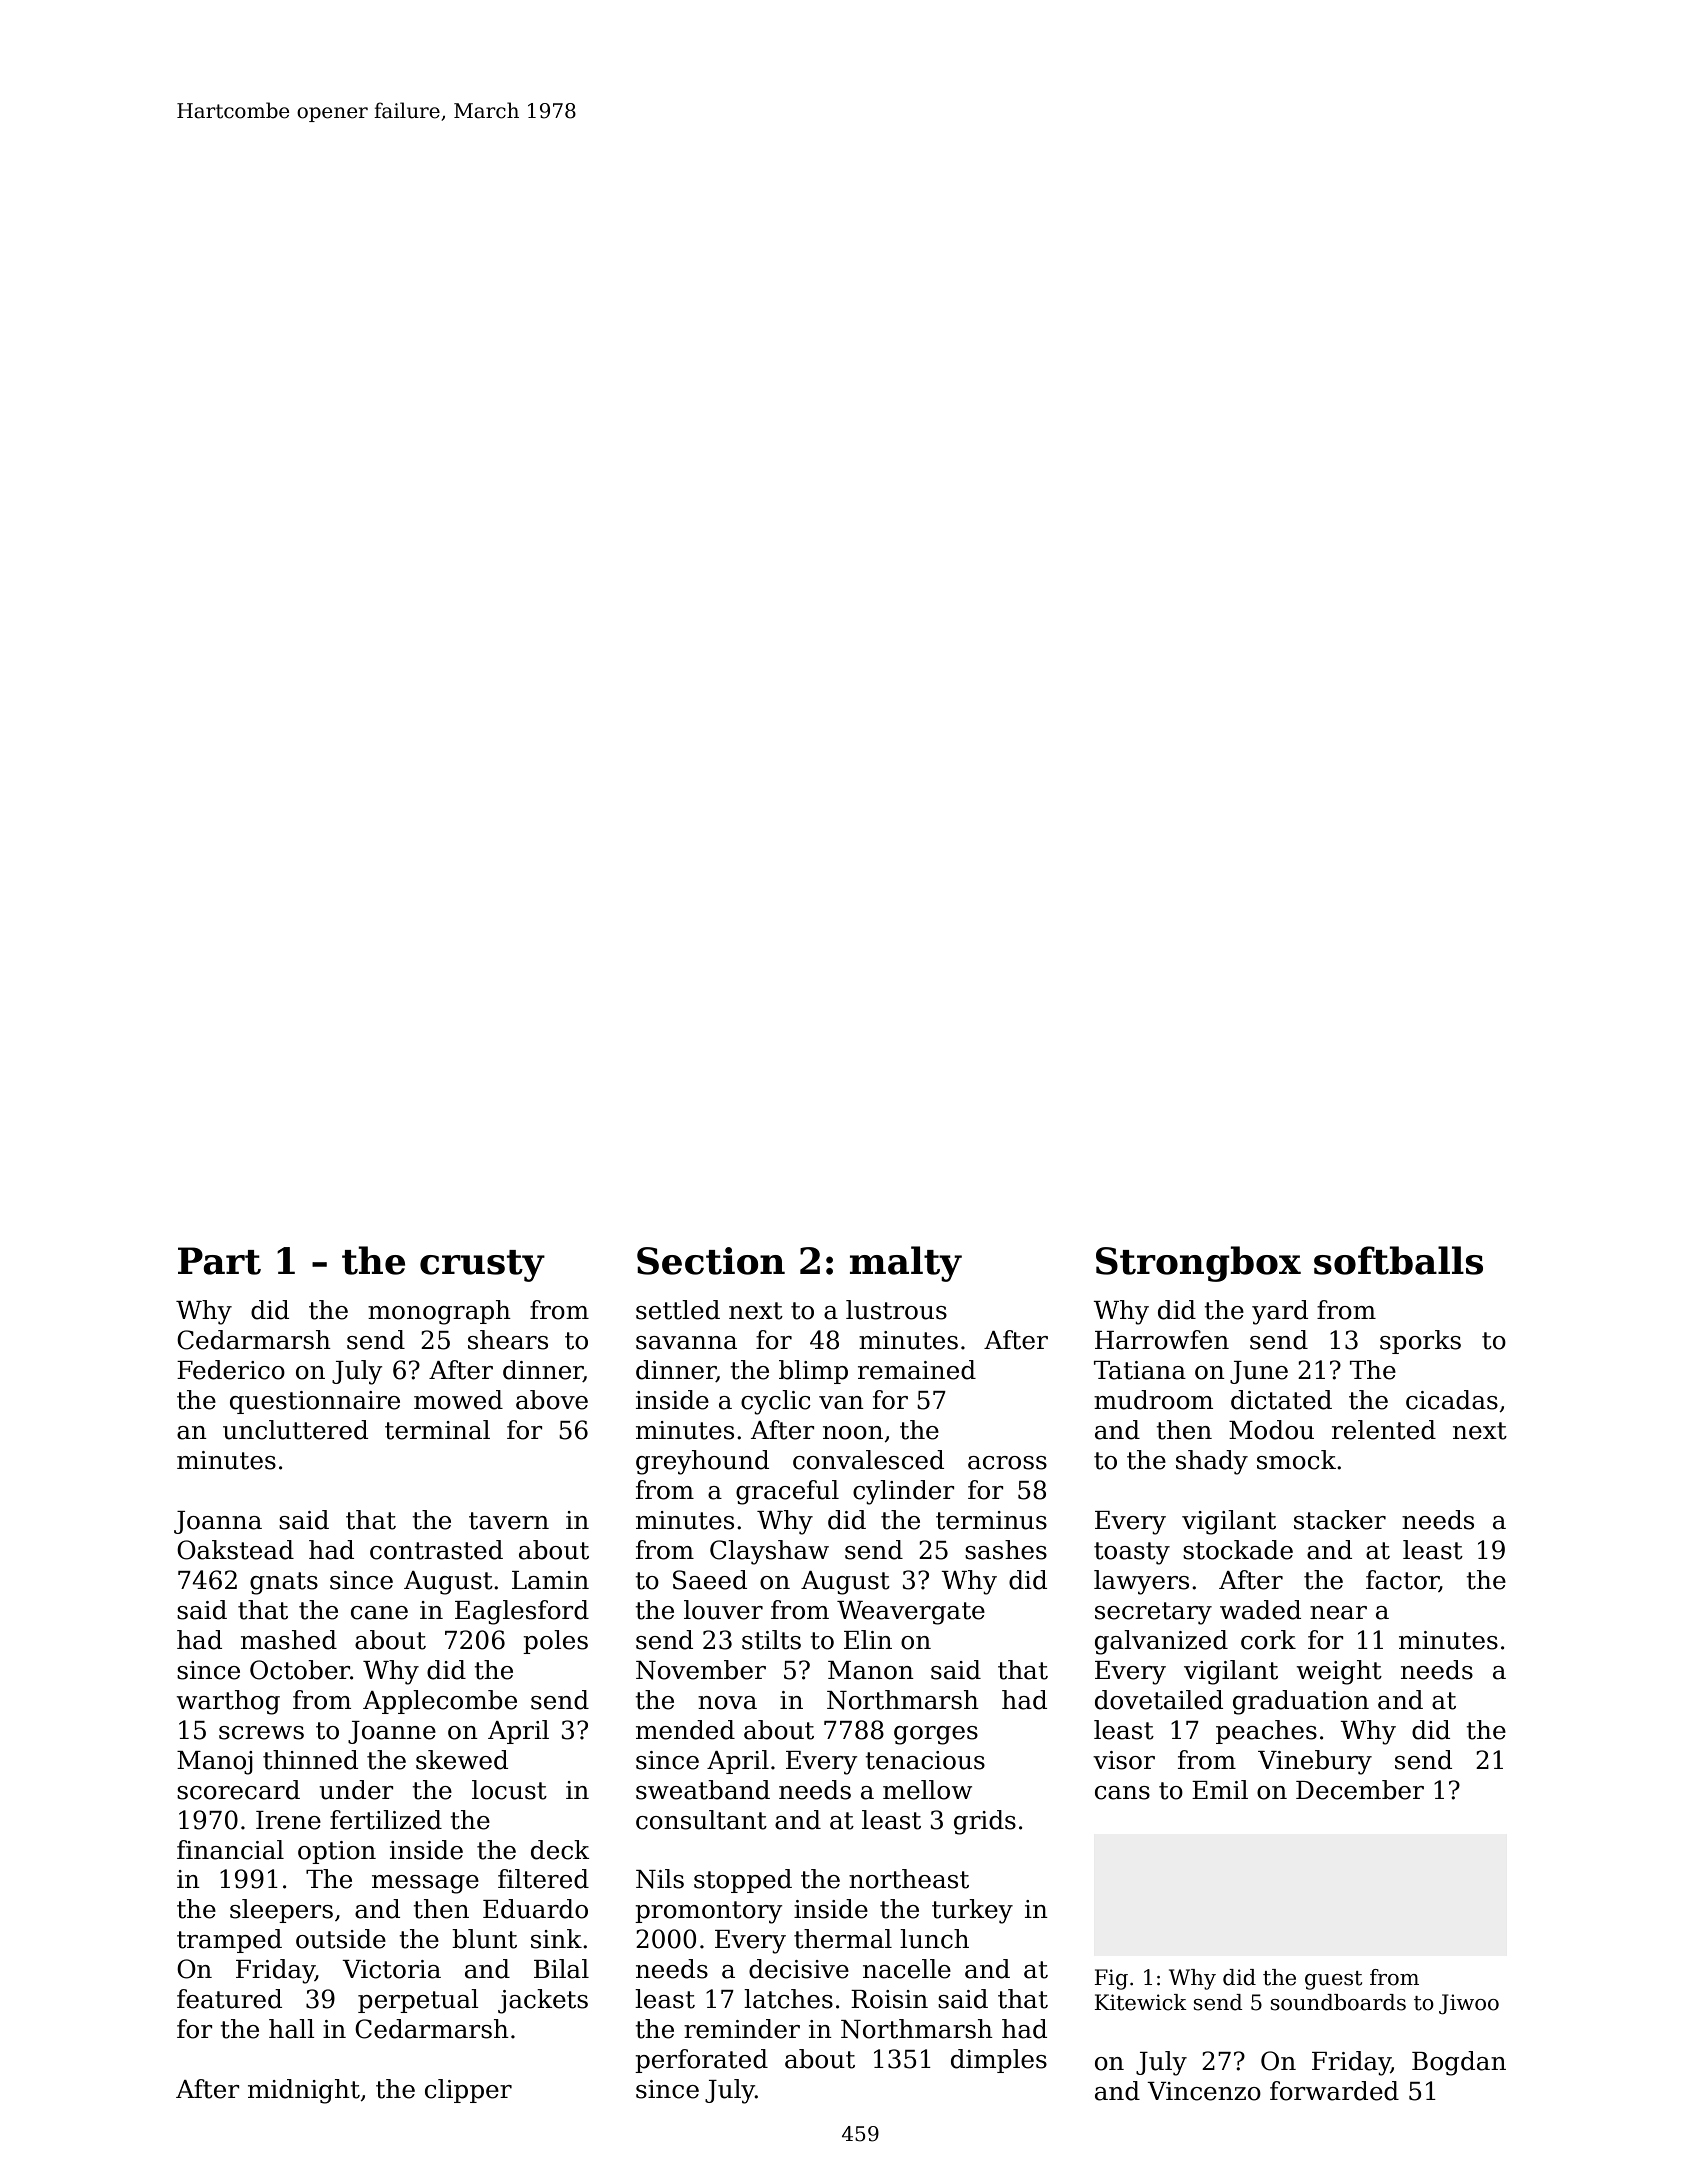 The width and height of the page is (1683, 2178). Describe the element at coordinates (788, 1999) in the page. I see `latches` at that location.
